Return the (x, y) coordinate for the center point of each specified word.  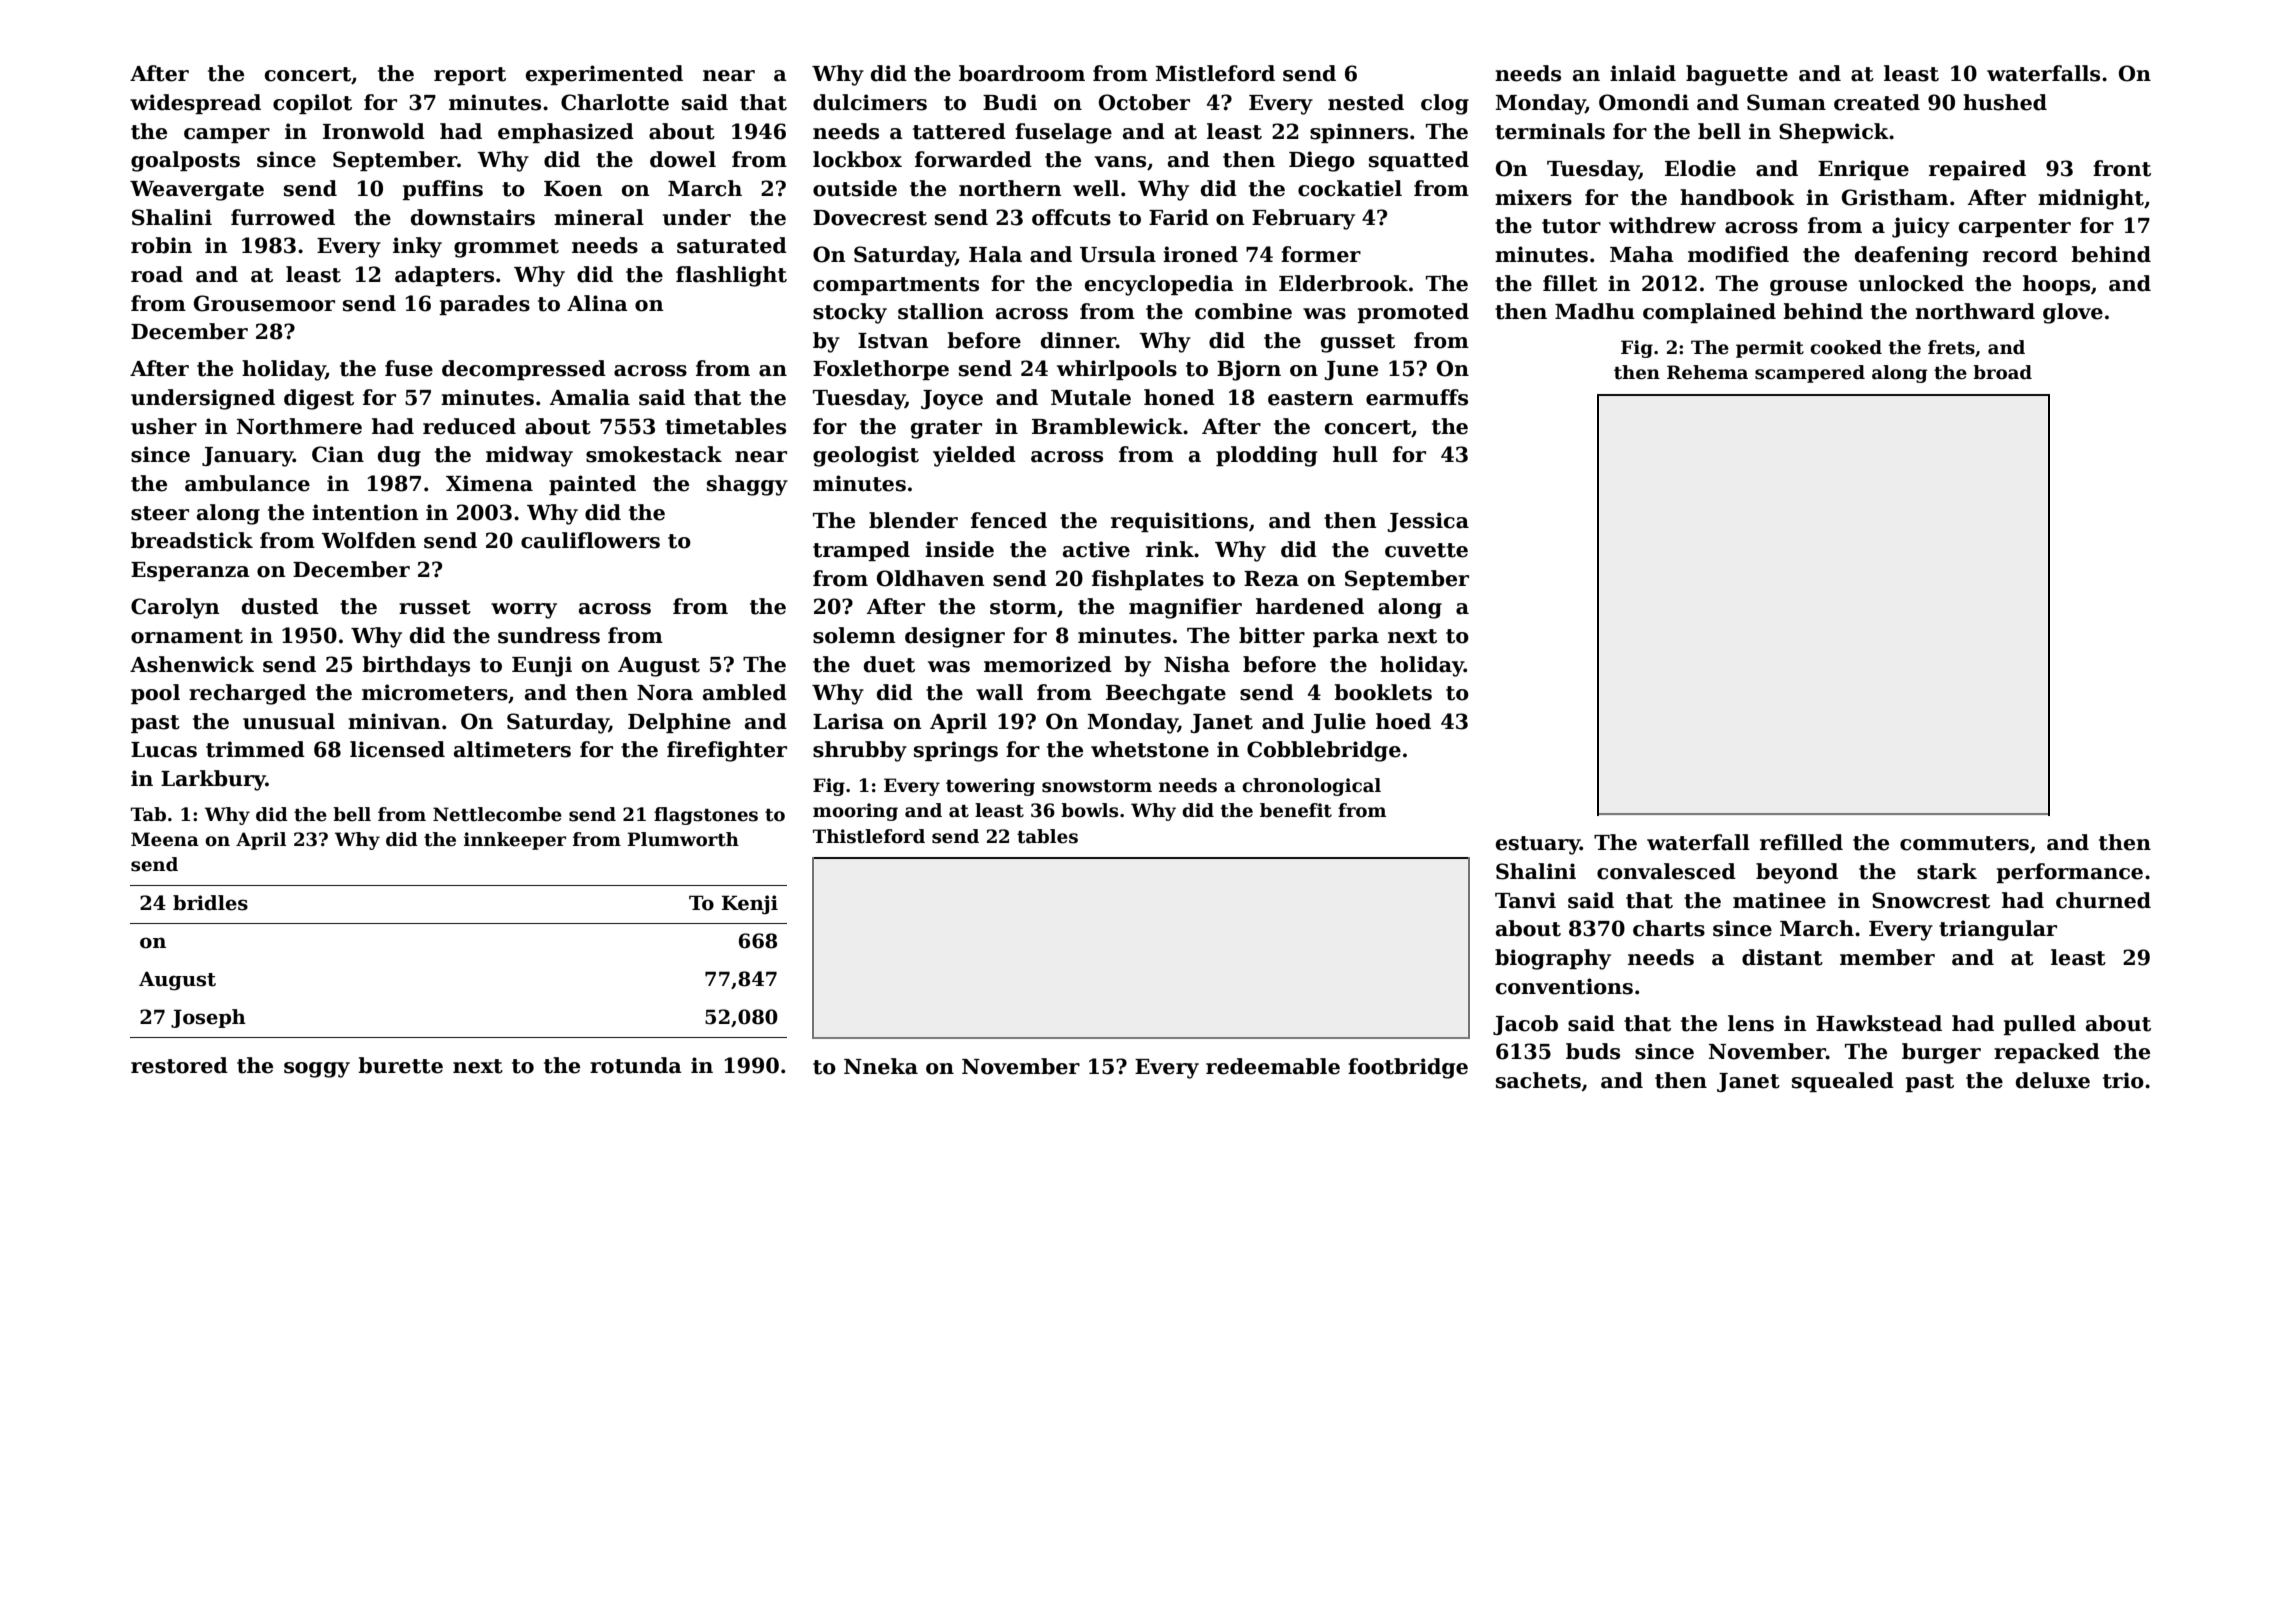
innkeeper (515, 841)
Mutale (1091, 397)
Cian (338, 454)
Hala (995, 254)
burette (400, 1065)
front (2122, 168)
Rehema (1707, 372)
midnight (2091, 199)
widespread (195, 104)
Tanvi (1525, 900)
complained (1709, 313)
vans (1120, 162)
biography (1553, 959)
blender (913, 520)
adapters (444, 276)
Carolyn (175, 608)
